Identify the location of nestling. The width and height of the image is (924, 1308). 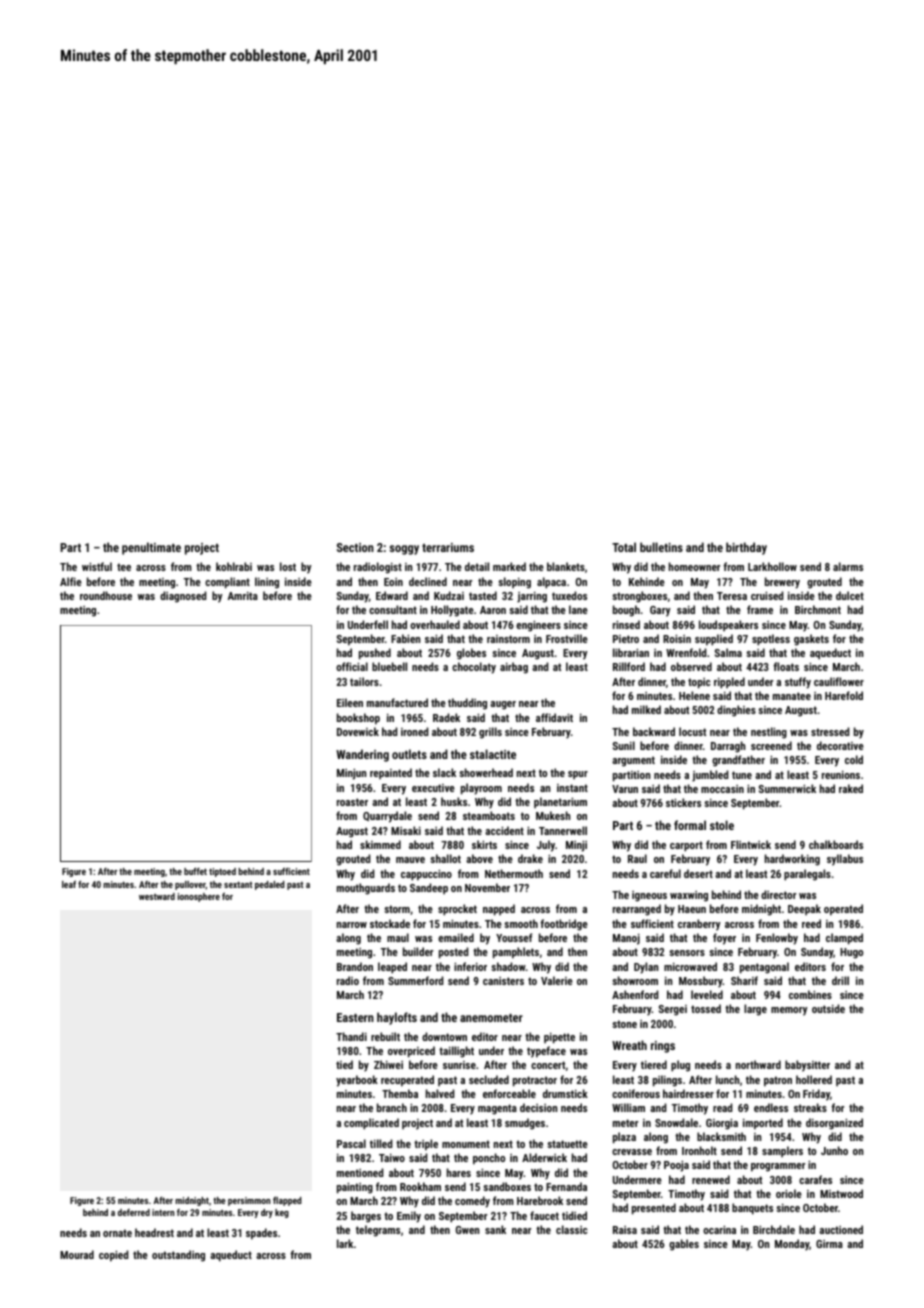
(769, 733).
